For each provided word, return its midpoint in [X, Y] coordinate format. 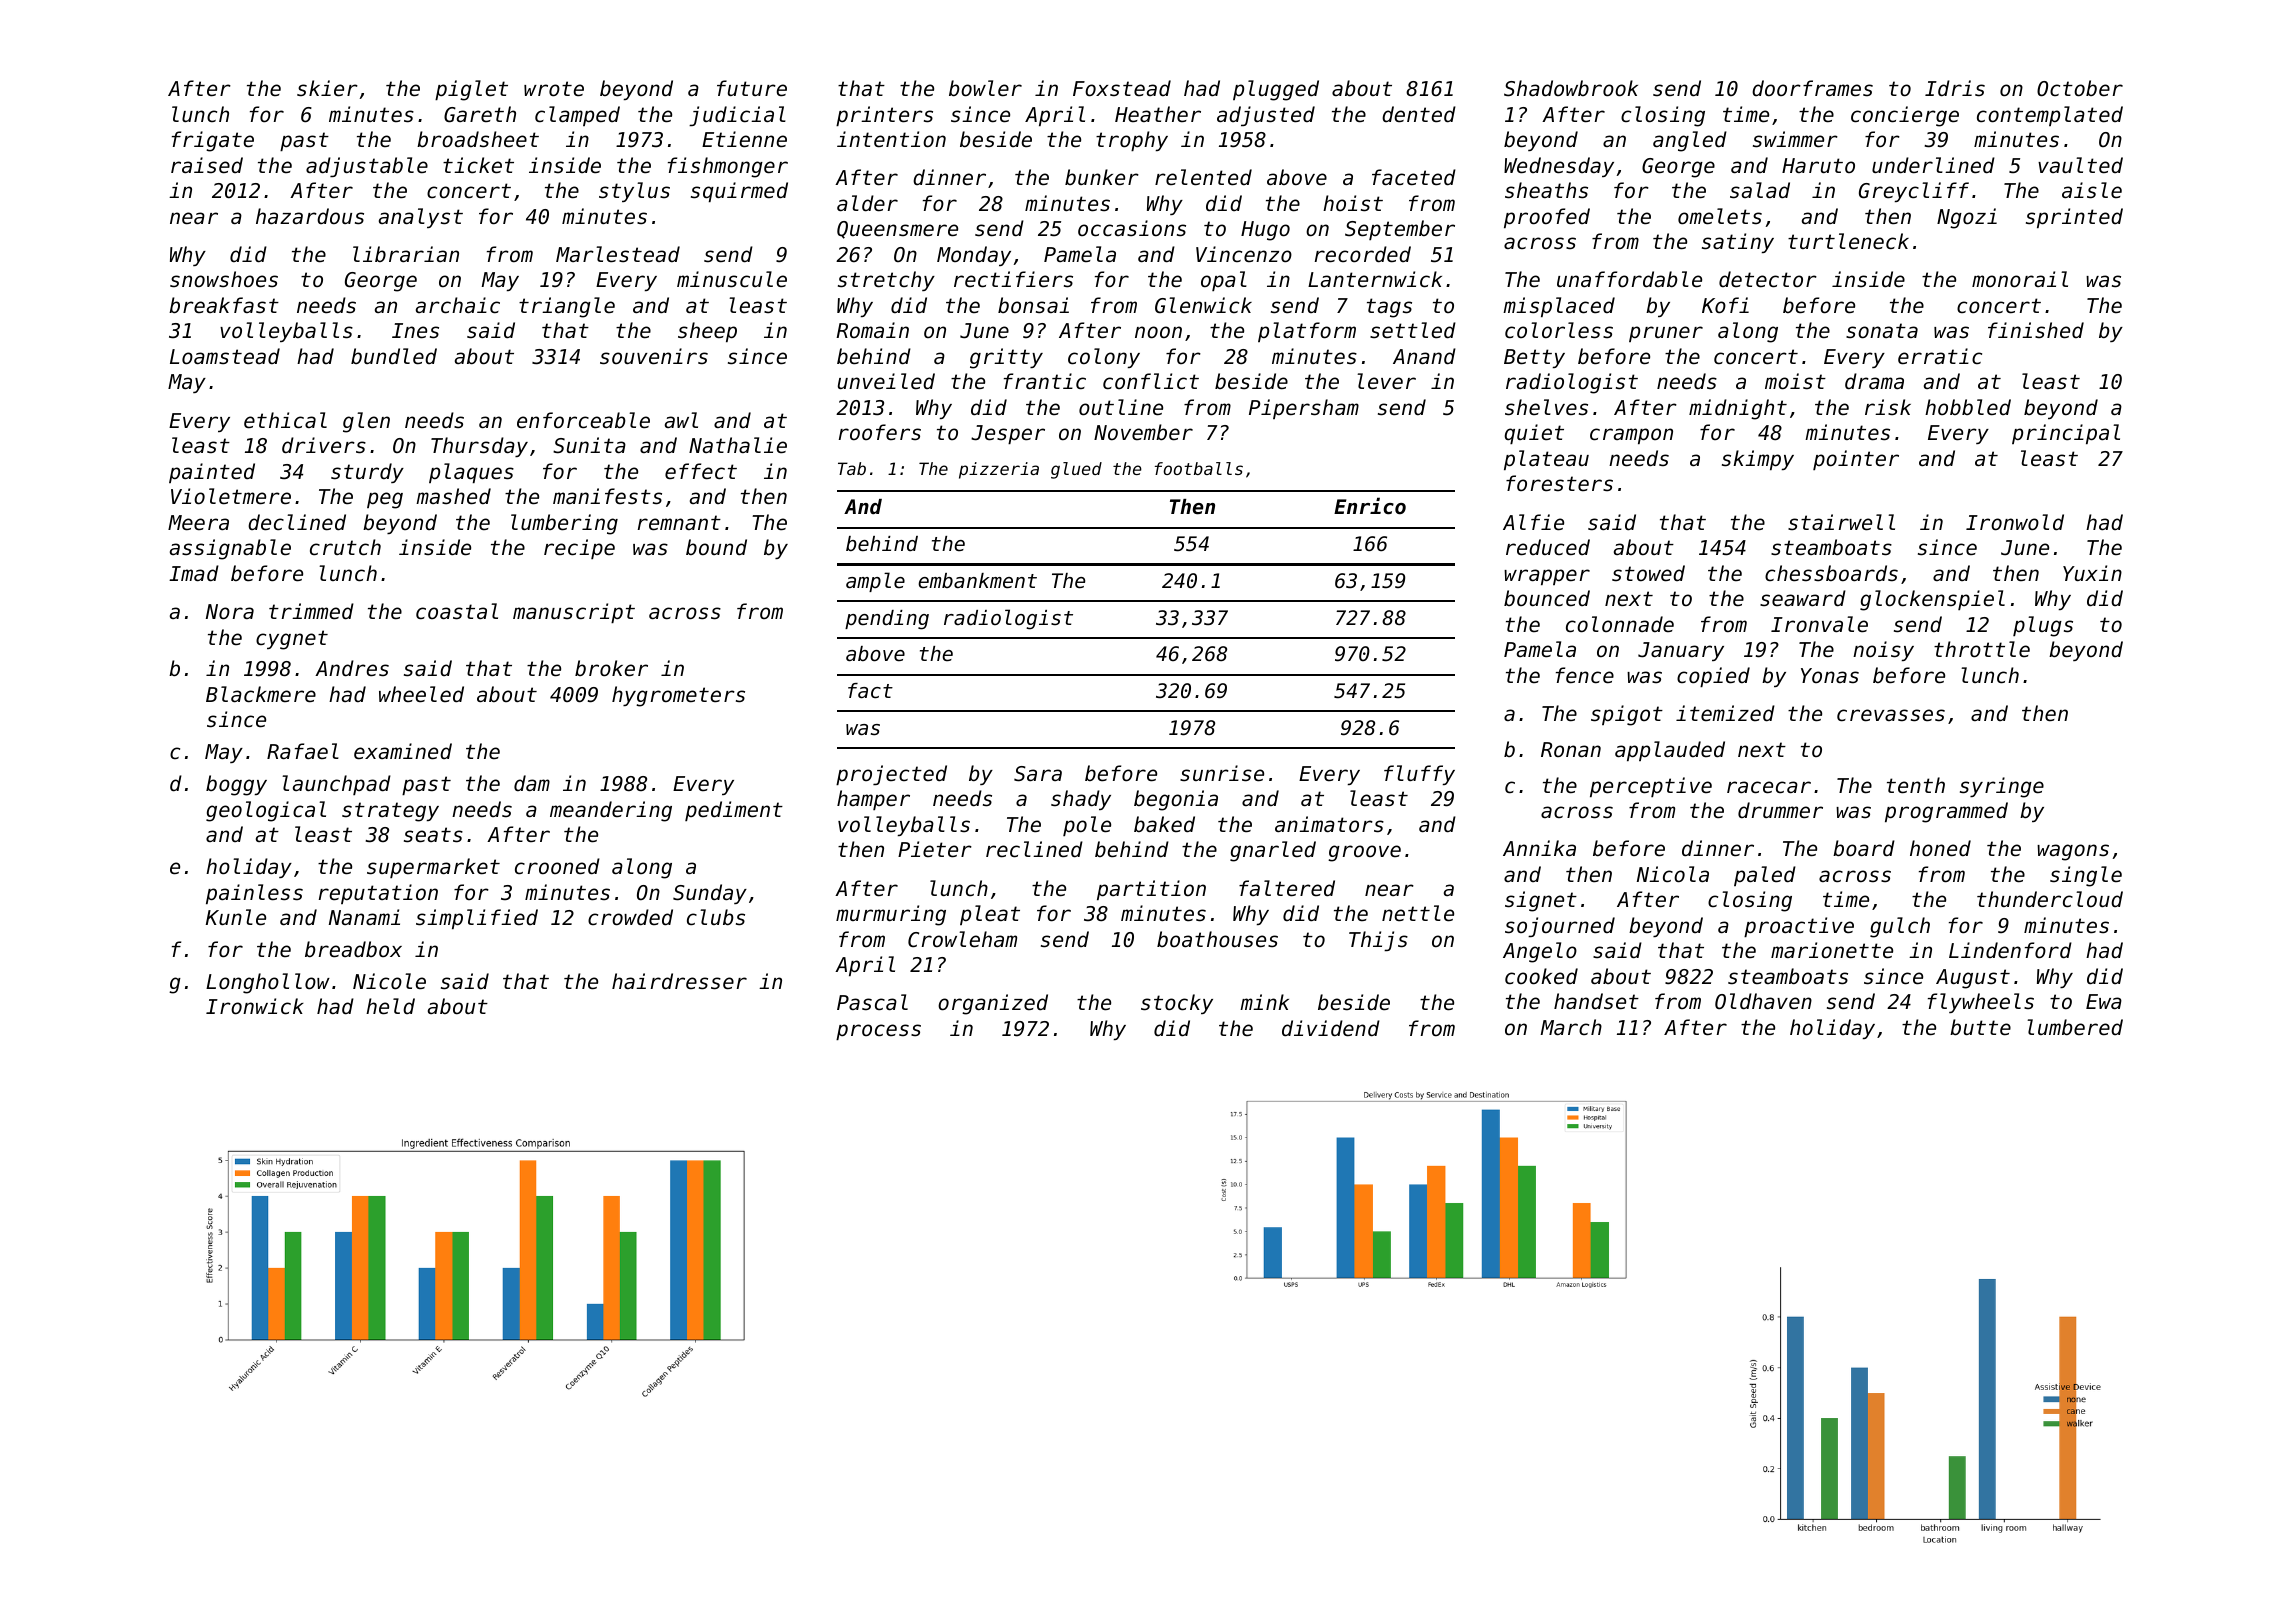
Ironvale [1819, 624]
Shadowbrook [1571, 88]
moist [1795, 381]
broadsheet [478, 139]
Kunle [236, 917]
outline [1121, 407]
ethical [285, 420]
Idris [1955, 88]
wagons [2073, 852]
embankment [977, 581]
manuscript [574, 613]
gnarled [1273, 851]
